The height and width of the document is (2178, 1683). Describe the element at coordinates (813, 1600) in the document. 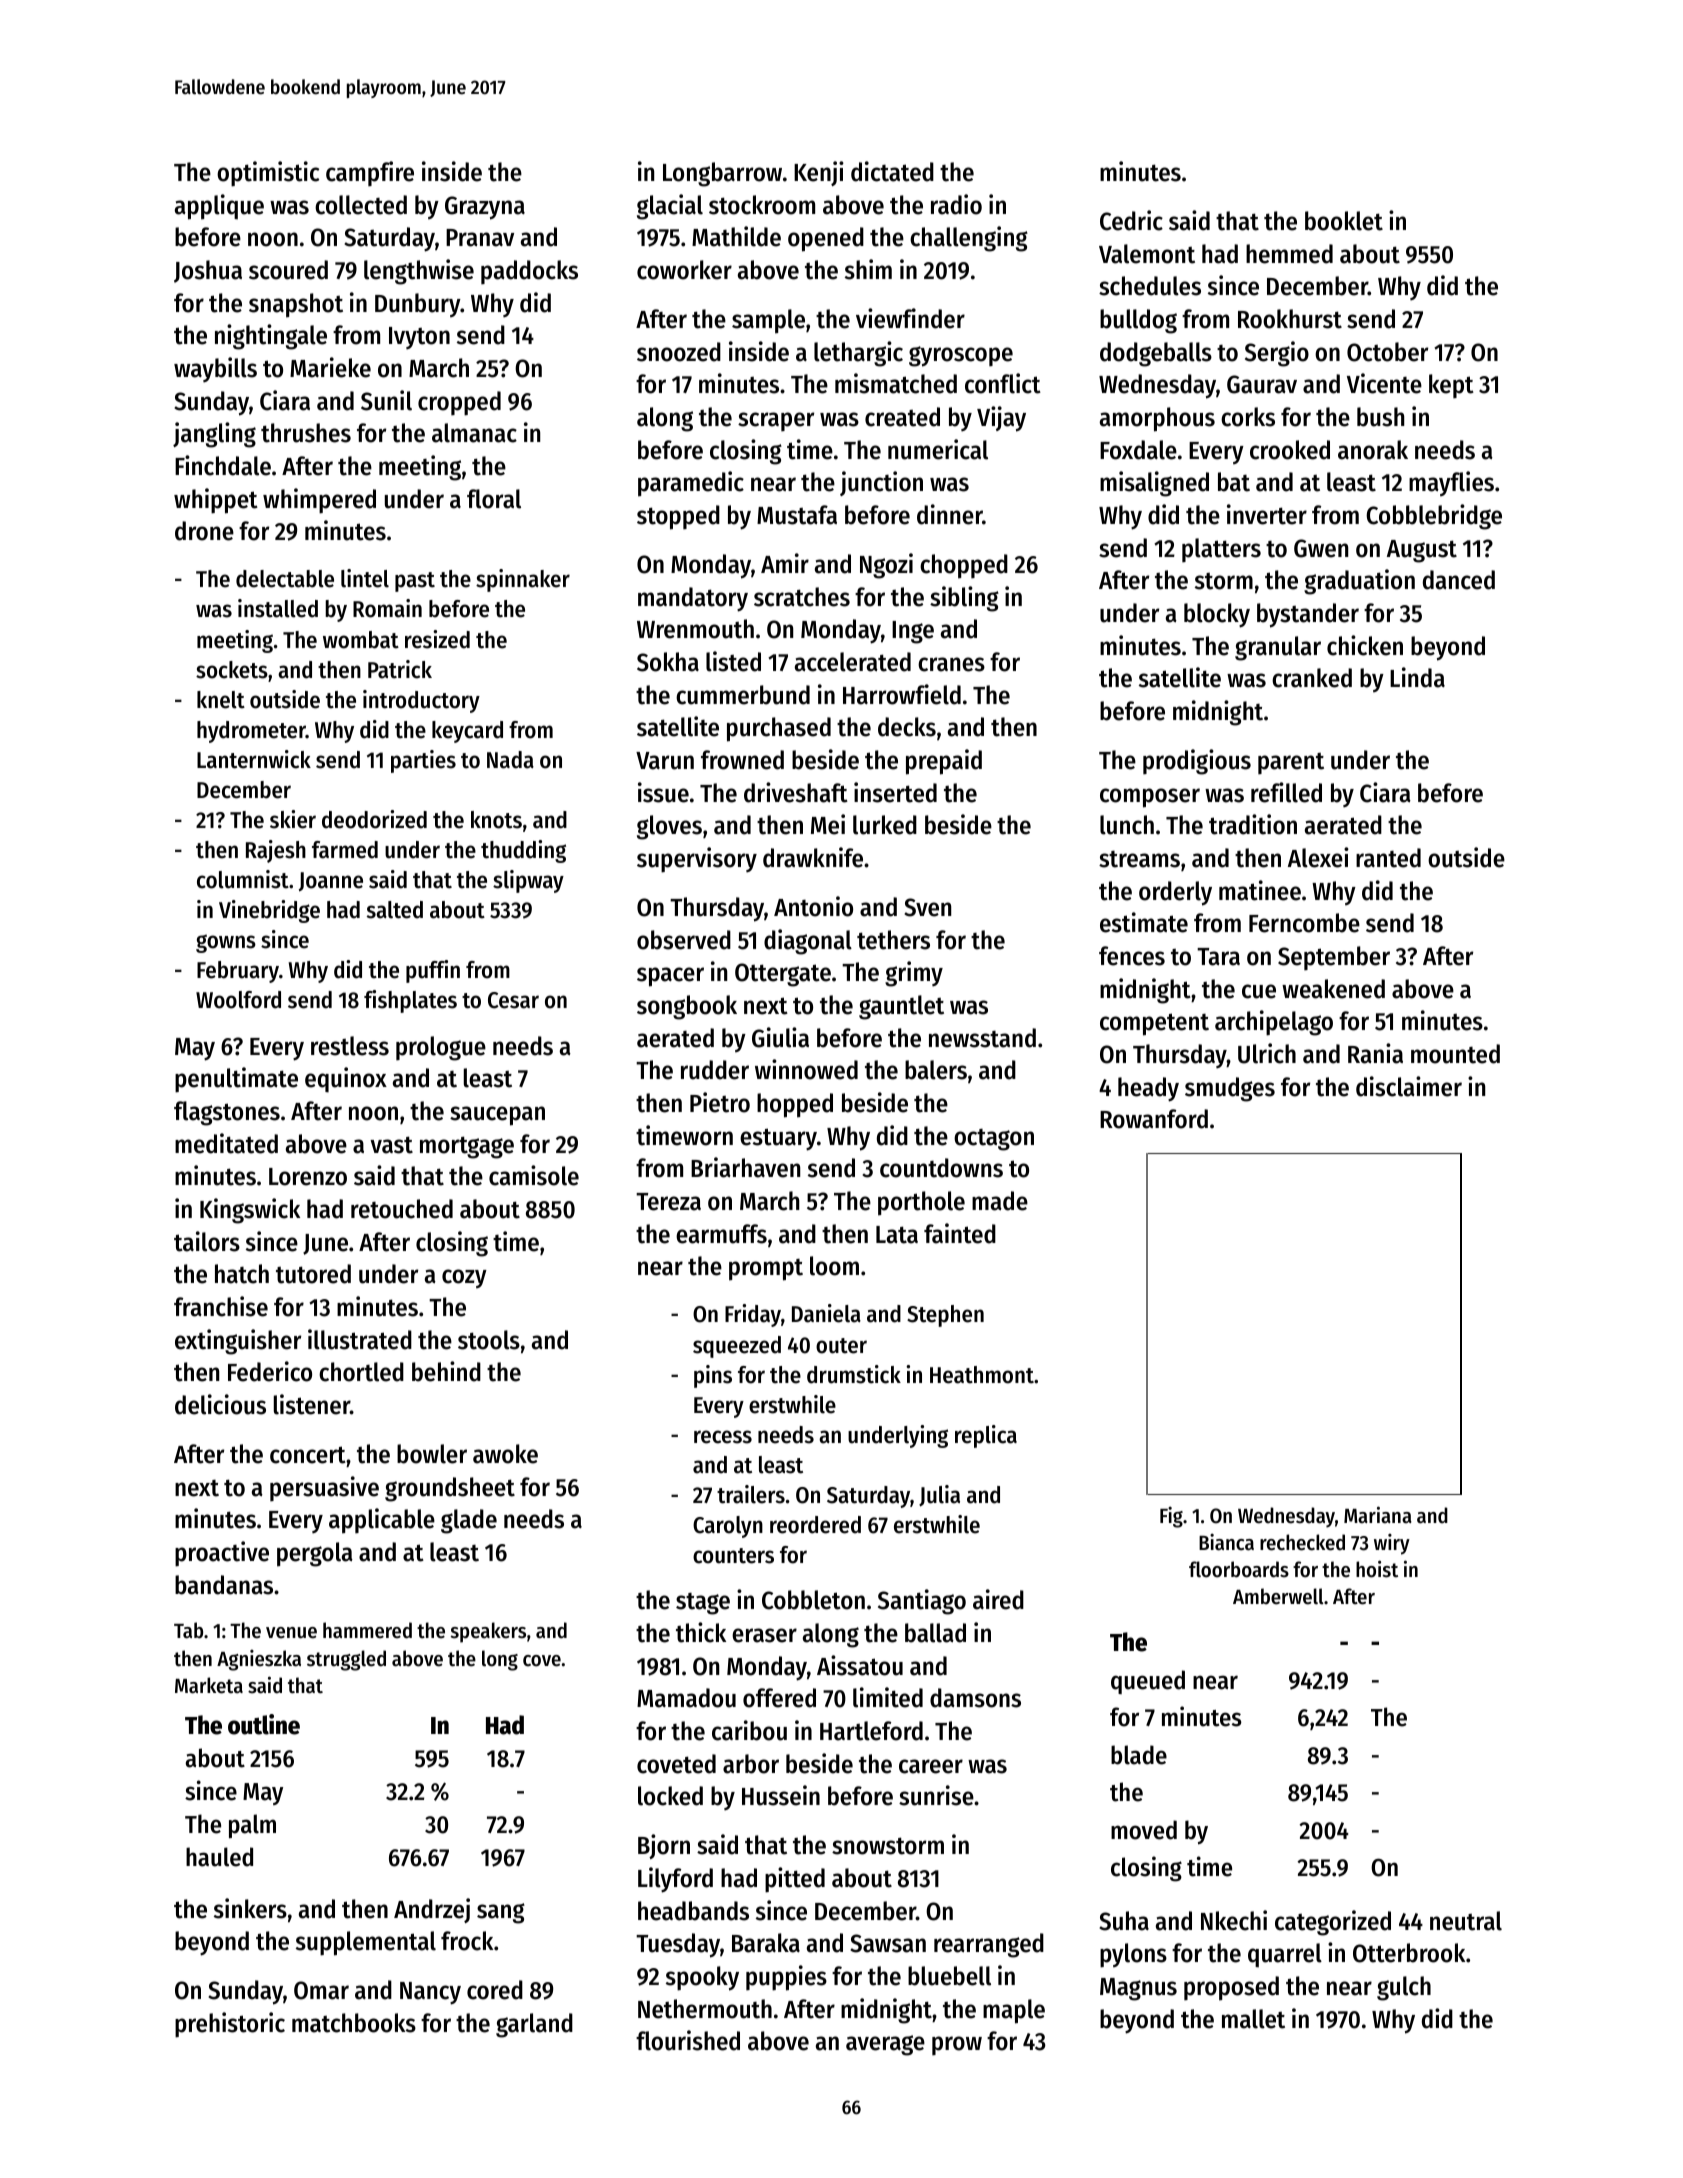

I see `Cobbleton` at that location.
